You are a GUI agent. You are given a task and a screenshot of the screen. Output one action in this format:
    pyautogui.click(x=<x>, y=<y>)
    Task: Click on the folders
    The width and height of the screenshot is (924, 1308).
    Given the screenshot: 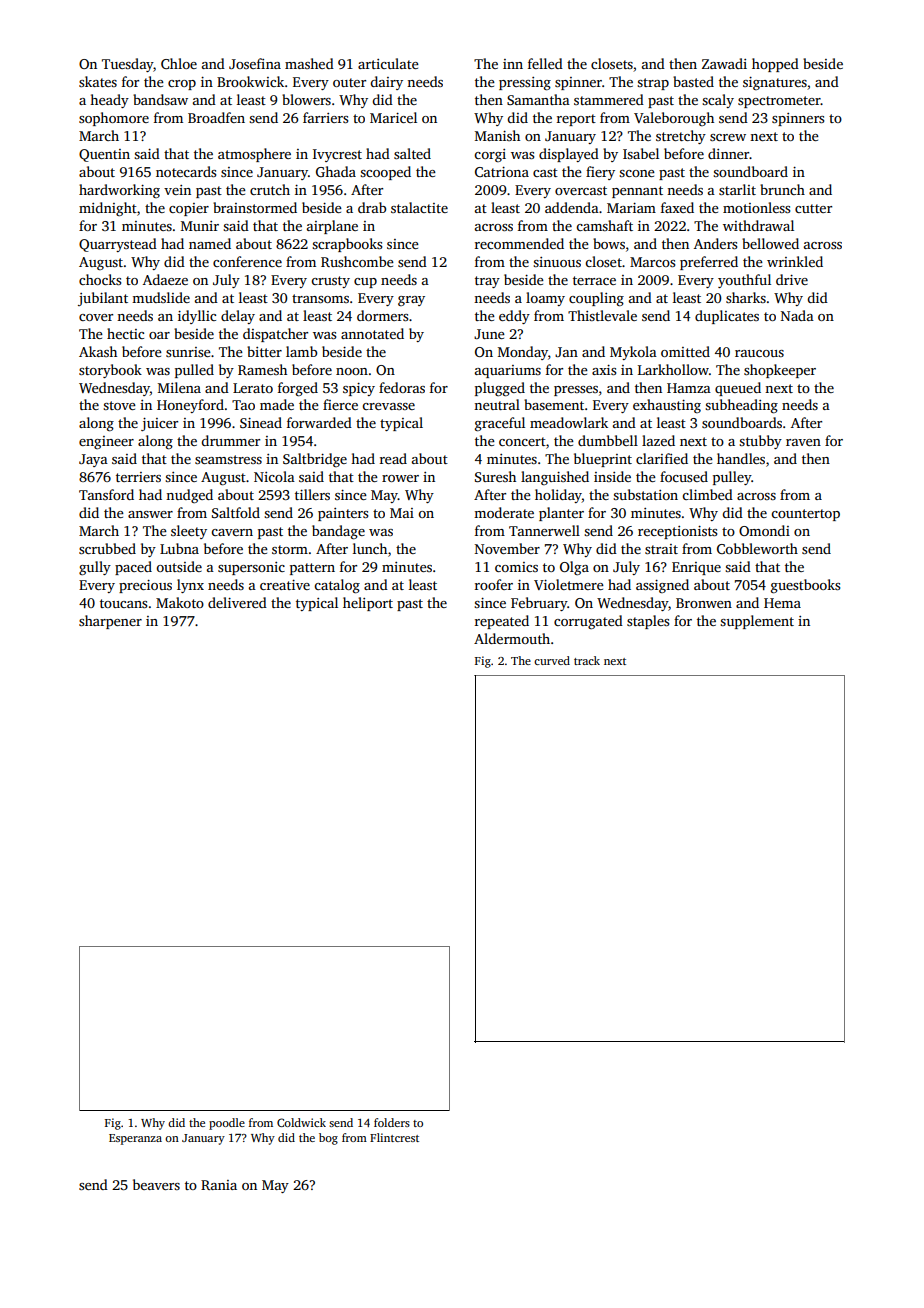 What is the action you would take?
    pyautogui.click(x=392, y=1122)
